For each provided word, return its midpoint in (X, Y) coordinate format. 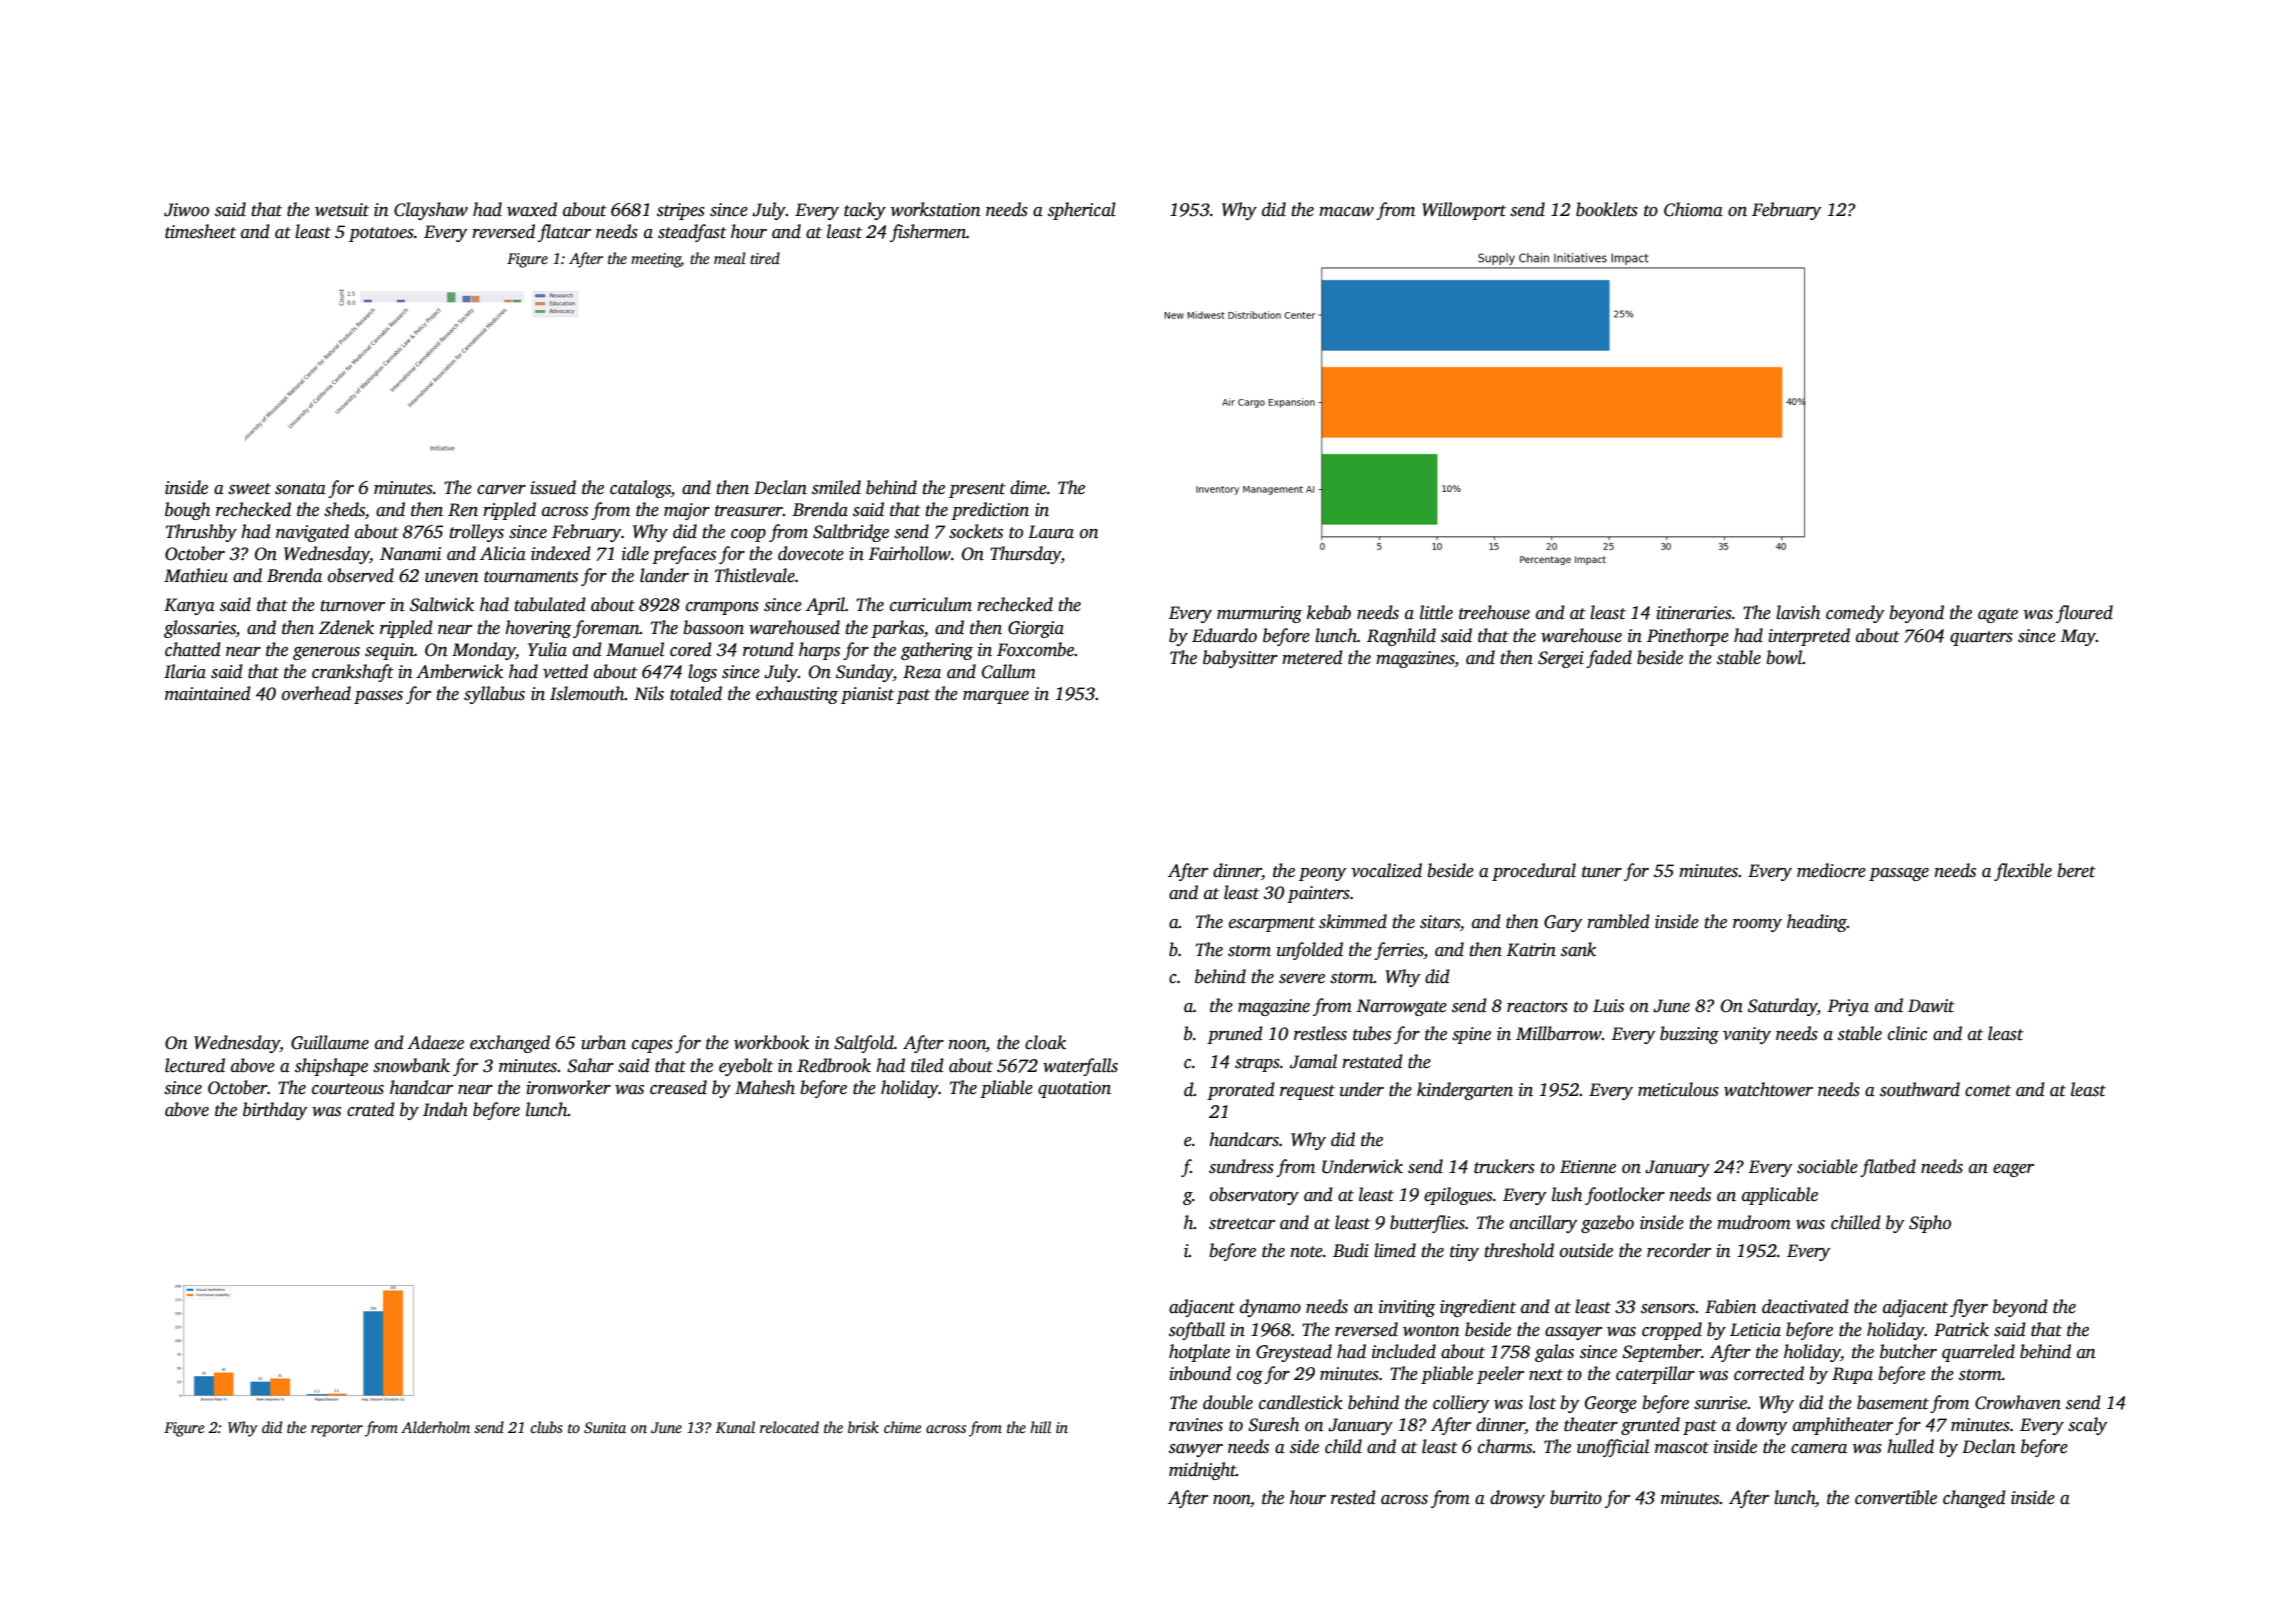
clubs (547, 1427)
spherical (1082, 211)
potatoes (381, 234)
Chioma (1693, 209)
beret (2076, 870)
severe (1302, 979)
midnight (1202, 1471)
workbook (771, 1042)
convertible (1896, 1497)
